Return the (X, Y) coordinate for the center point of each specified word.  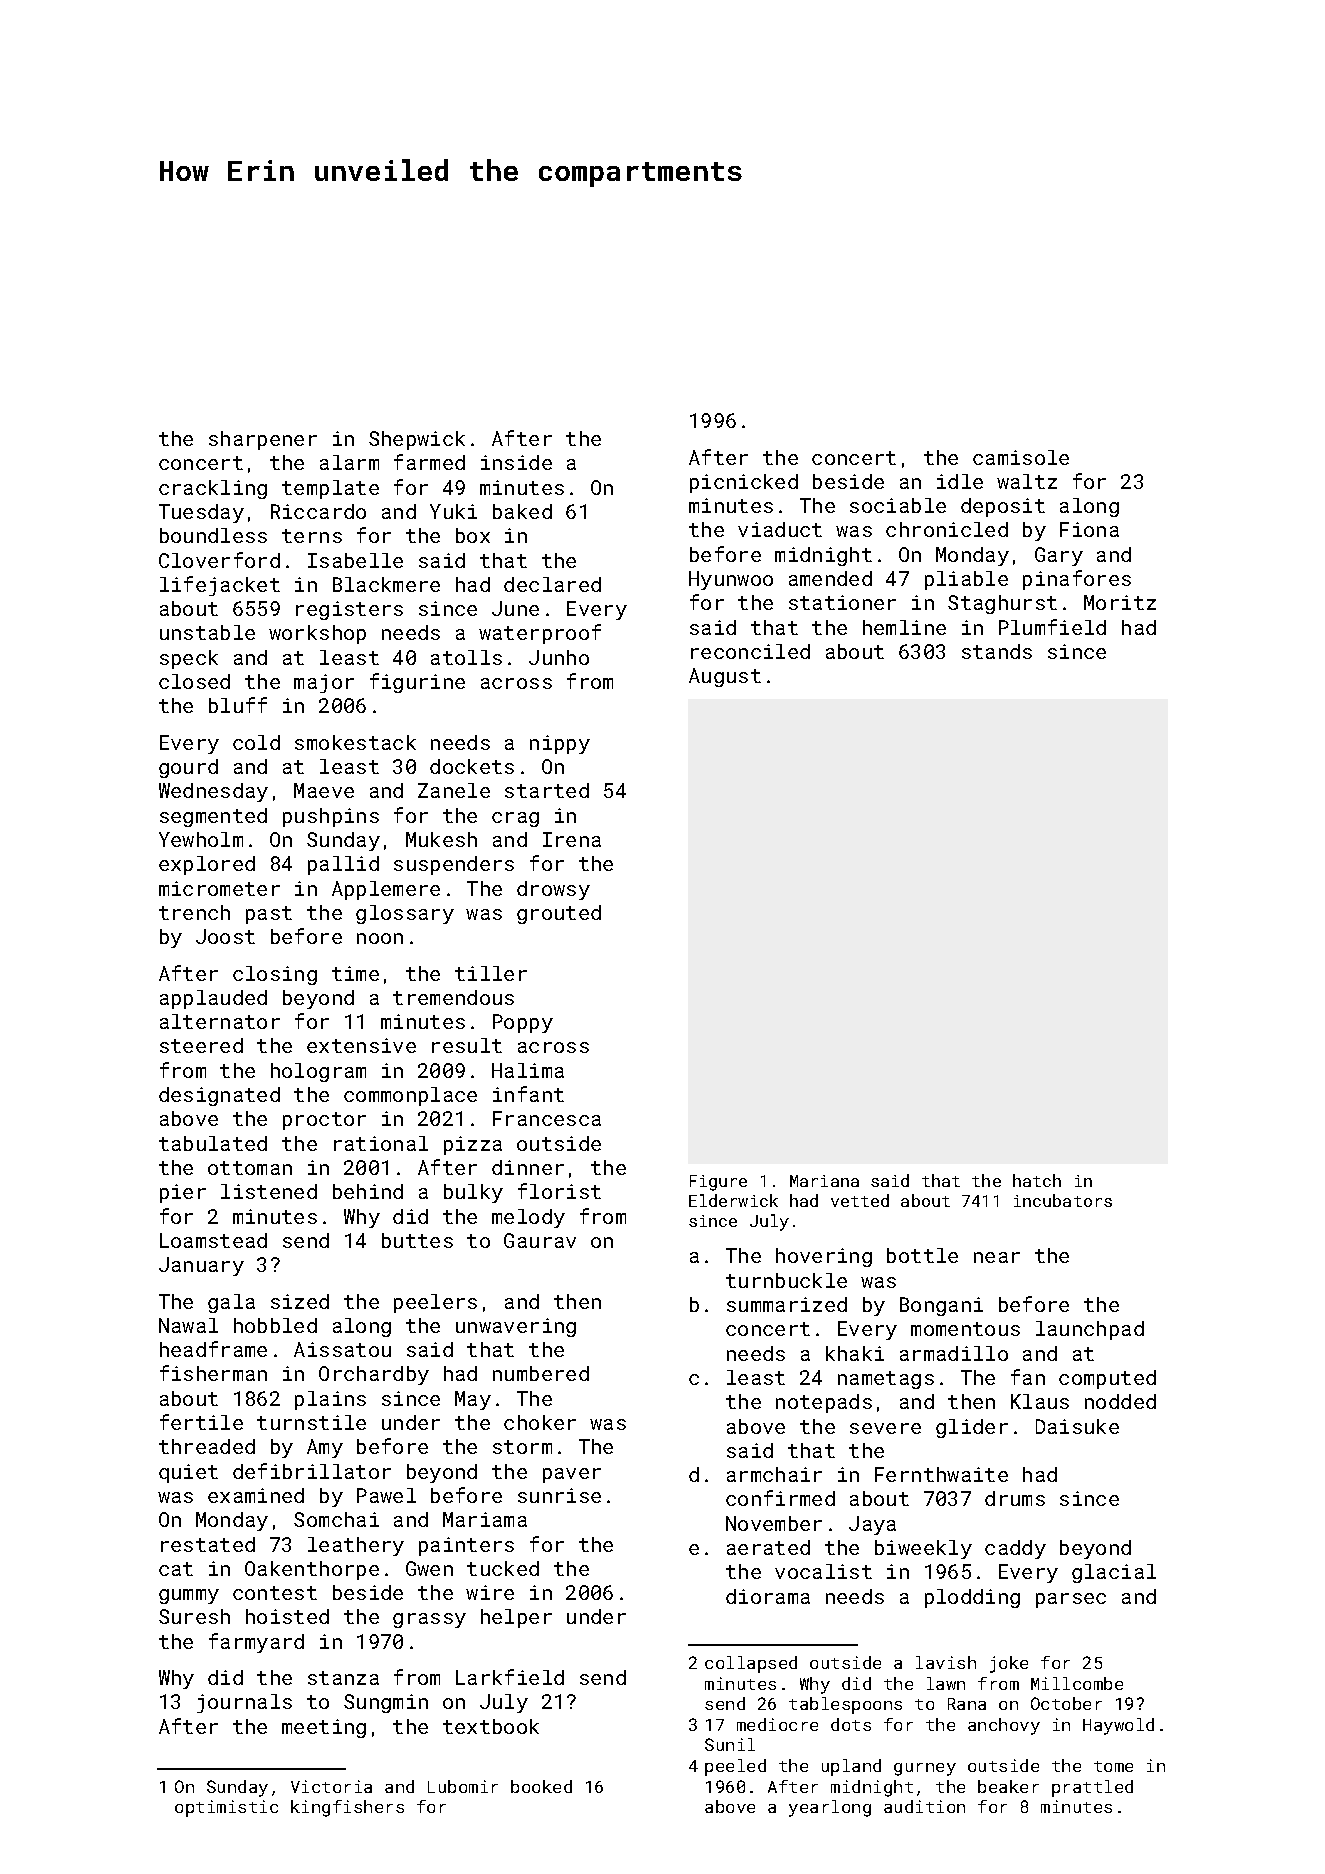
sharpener (263, 440)
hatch (1037, 1180)
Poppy (523, 1023)
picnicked (744, 483)
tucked (503, 1568)
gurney (925, 1769)
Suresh (194, 1616)
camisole (1021, 457)
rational (381, 1143)
